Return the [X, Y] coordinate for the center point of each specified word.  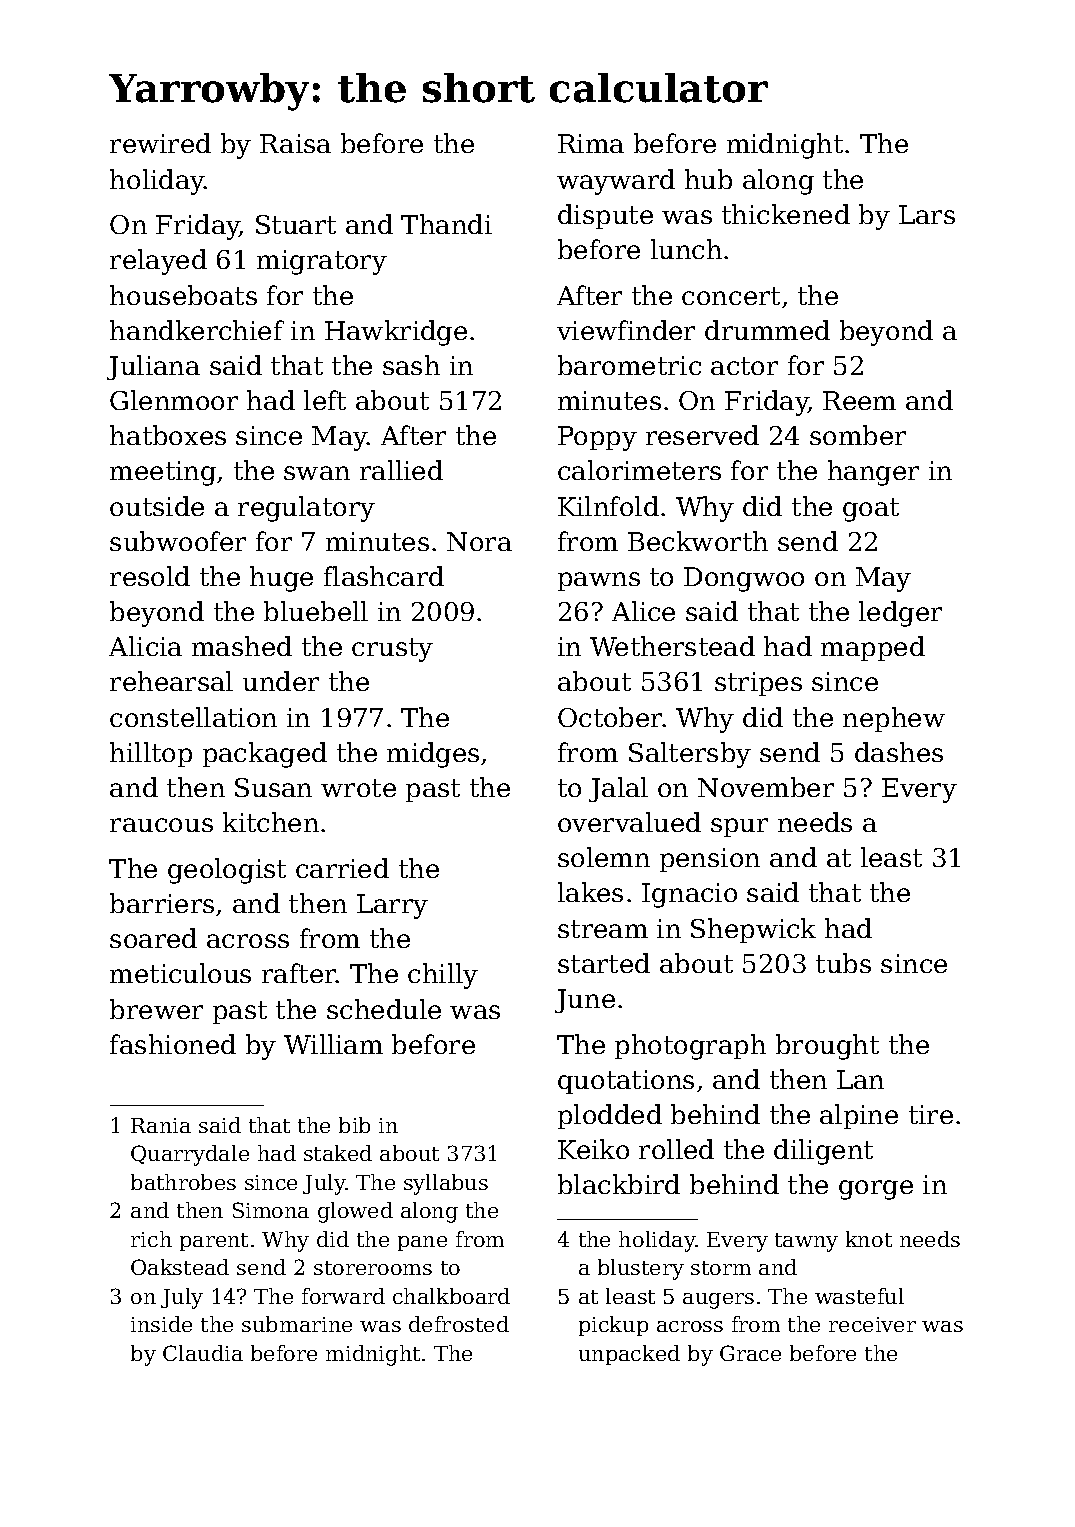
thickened [786, 214]
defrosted [459, 1324]
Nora [479, 541]
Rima [591, 143]
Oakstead [180, 1267]
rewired [160, 143]
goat [871, 510]
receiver [872, 1324]
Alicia [145, 646]
